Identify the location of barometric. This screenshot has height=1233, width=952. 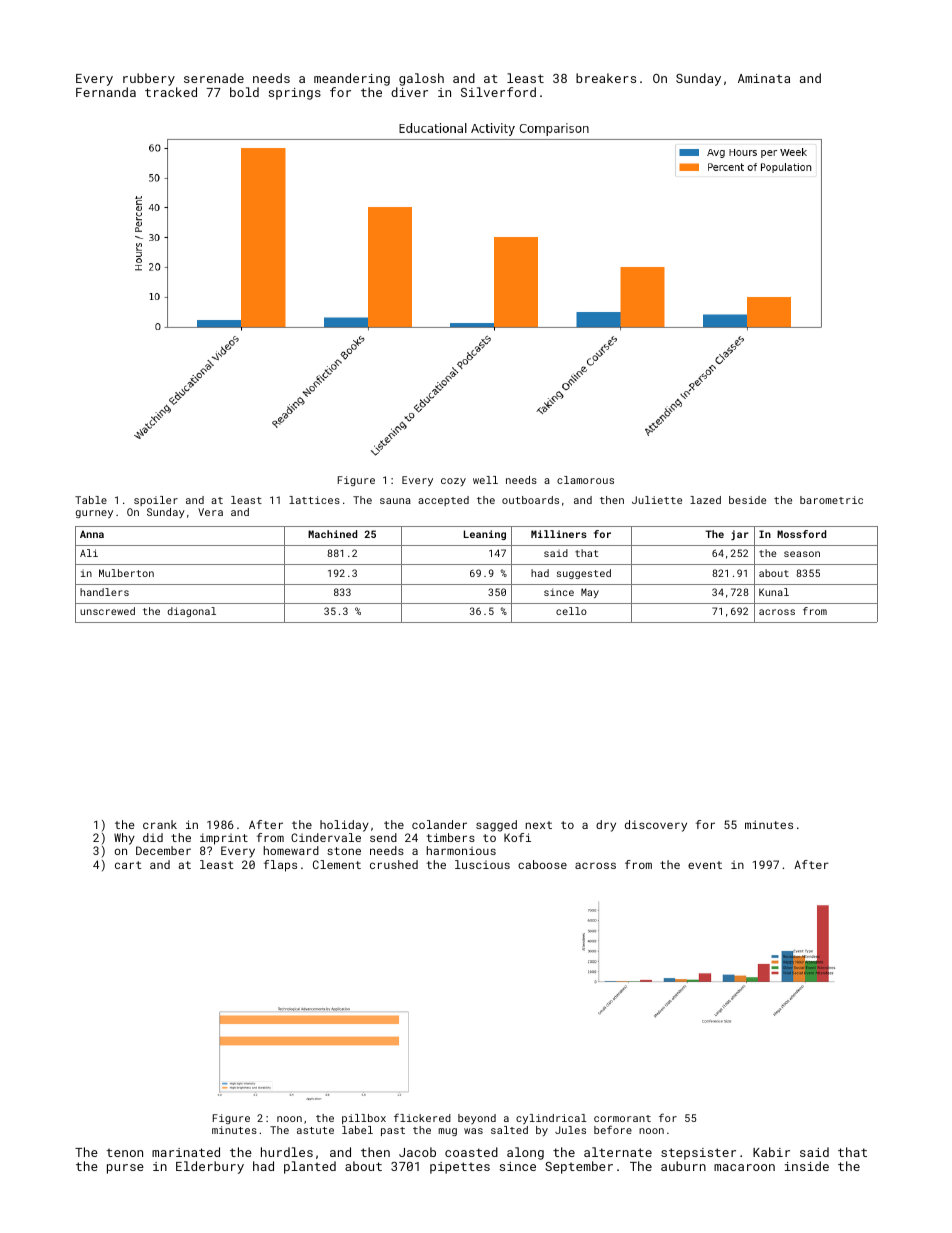
(831, 500).
